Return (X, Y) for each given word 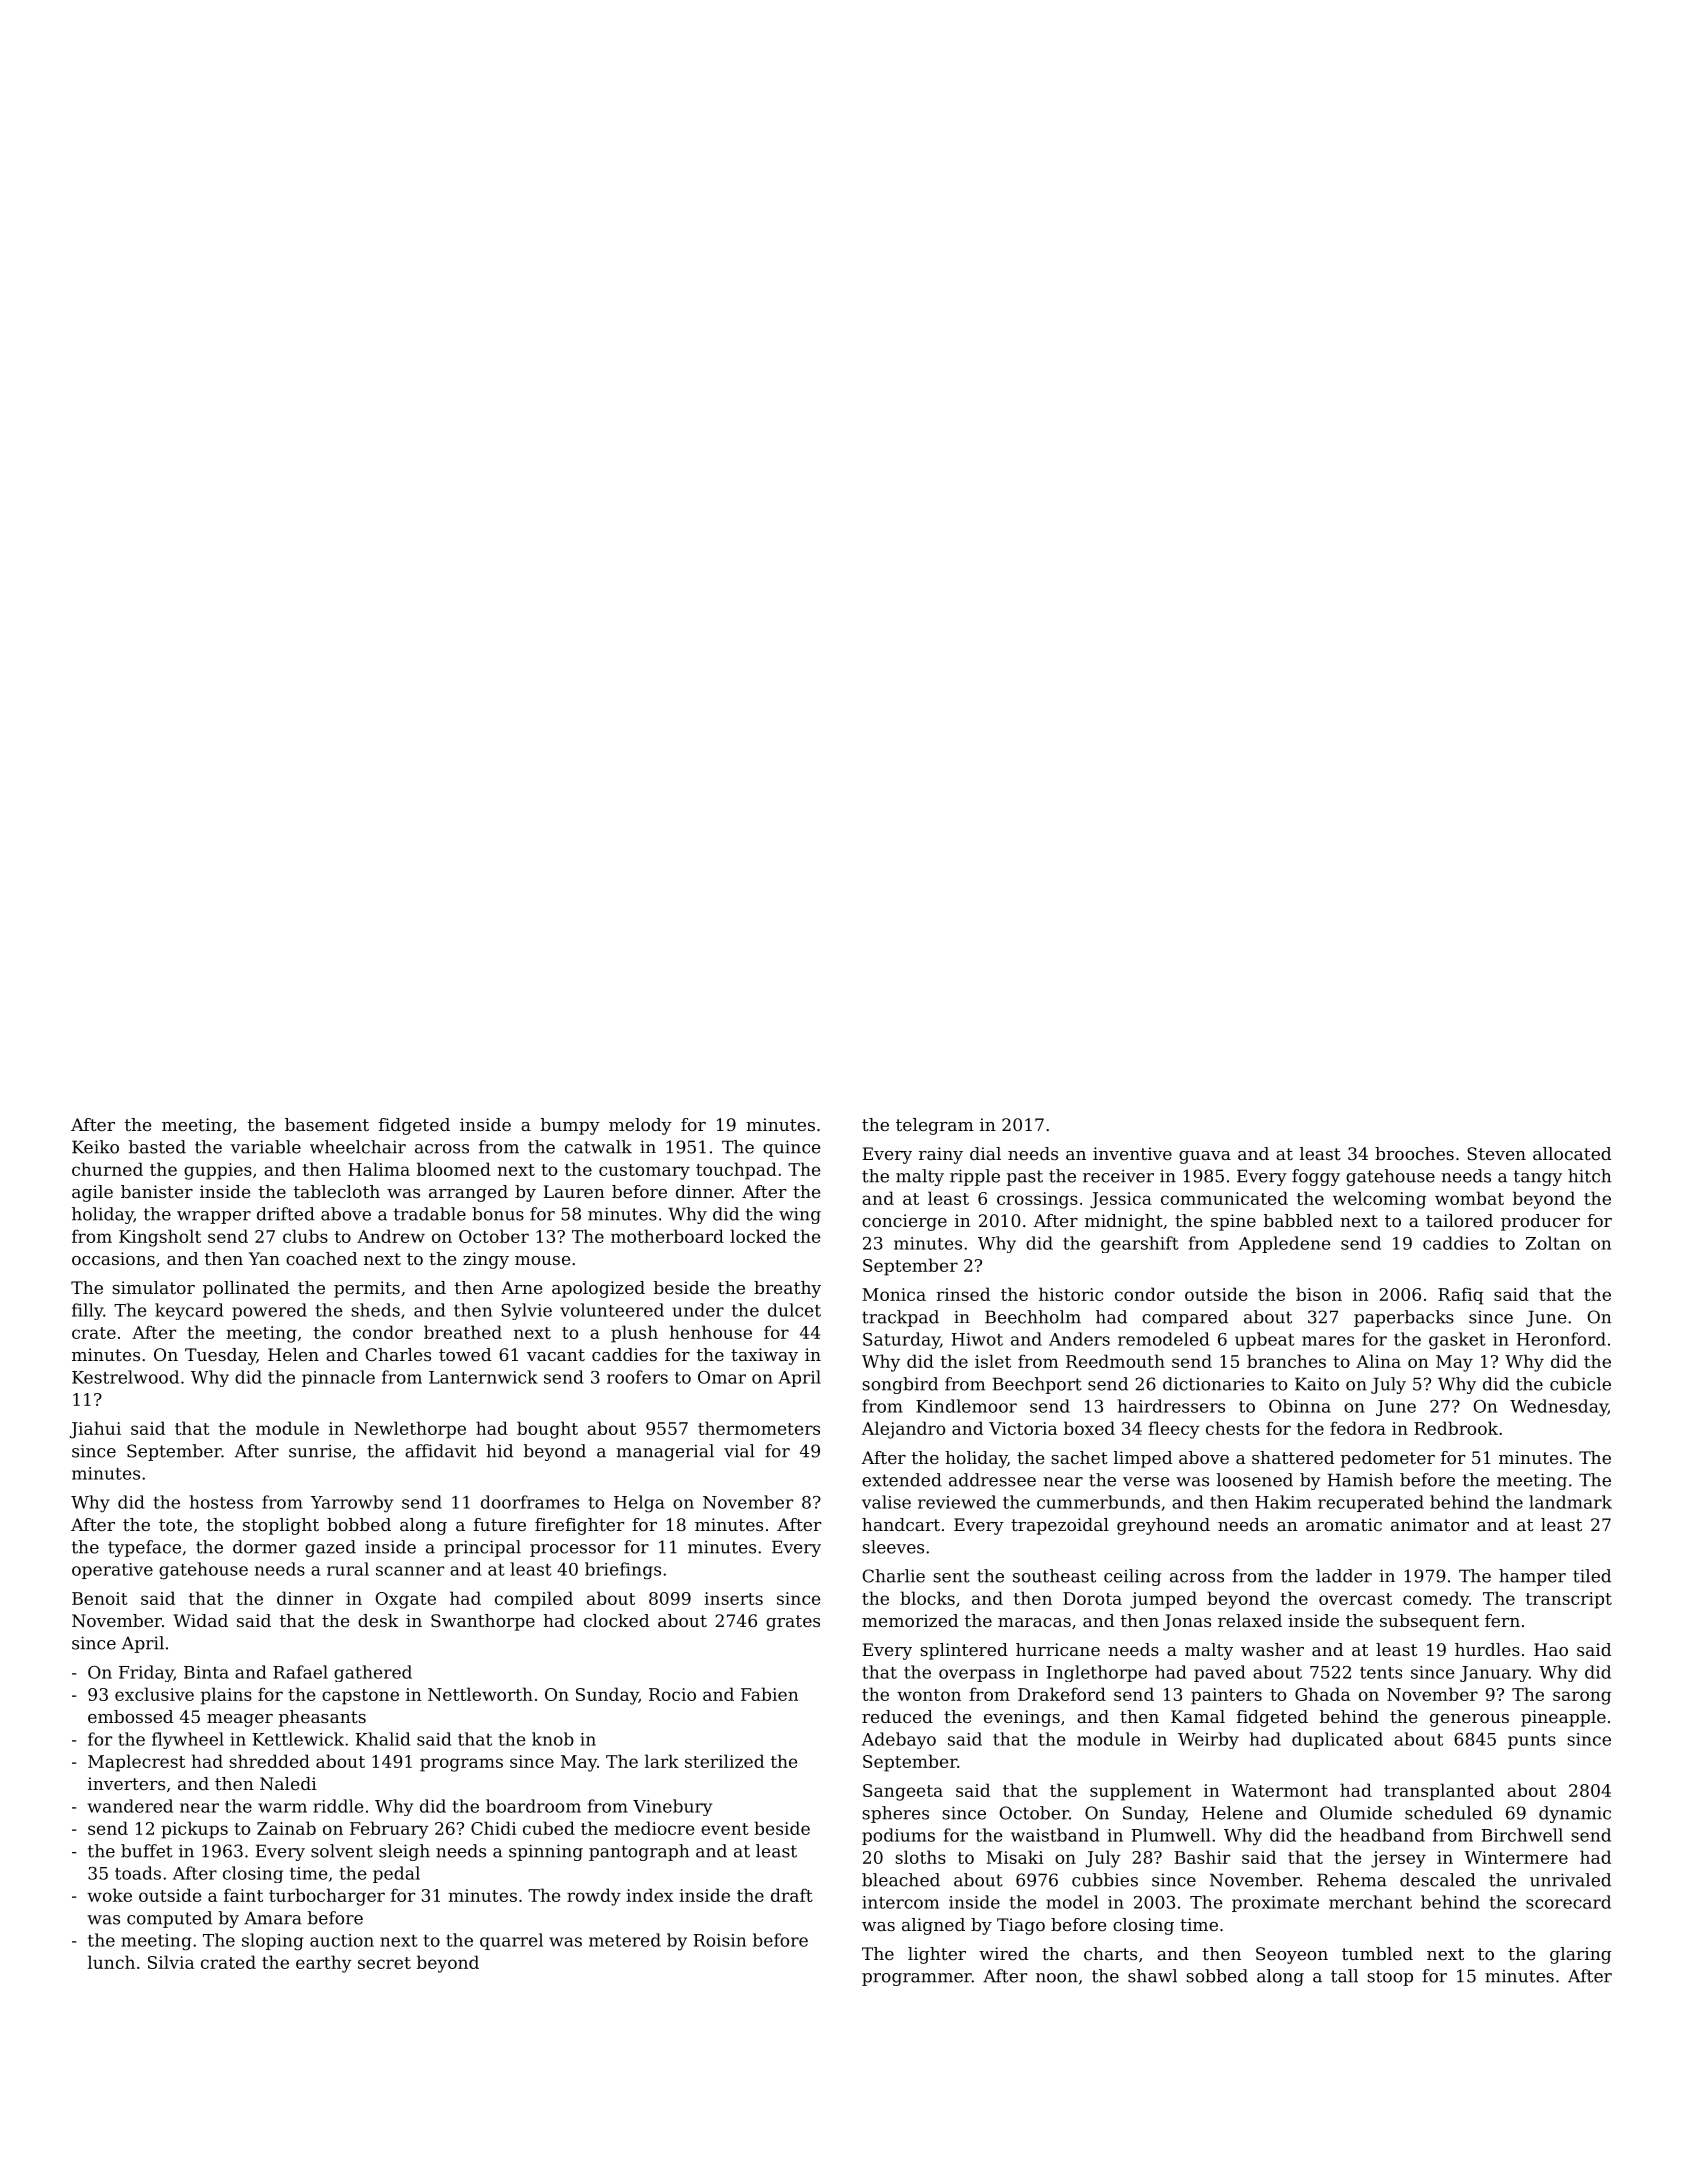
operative (112, 1571)
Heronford (1561, 1339)
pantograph (639, 1852)
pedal (396, 1874)
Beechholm (1033, 1317)
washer (1272, 1649)
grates (793, 1623)
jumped (1163, 1600)
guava (1205, 1157)
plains (226, 1696)
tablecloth (337, 1191)
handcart (901, 1524)
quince (792, 1148)
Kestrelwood (125, 1377)
